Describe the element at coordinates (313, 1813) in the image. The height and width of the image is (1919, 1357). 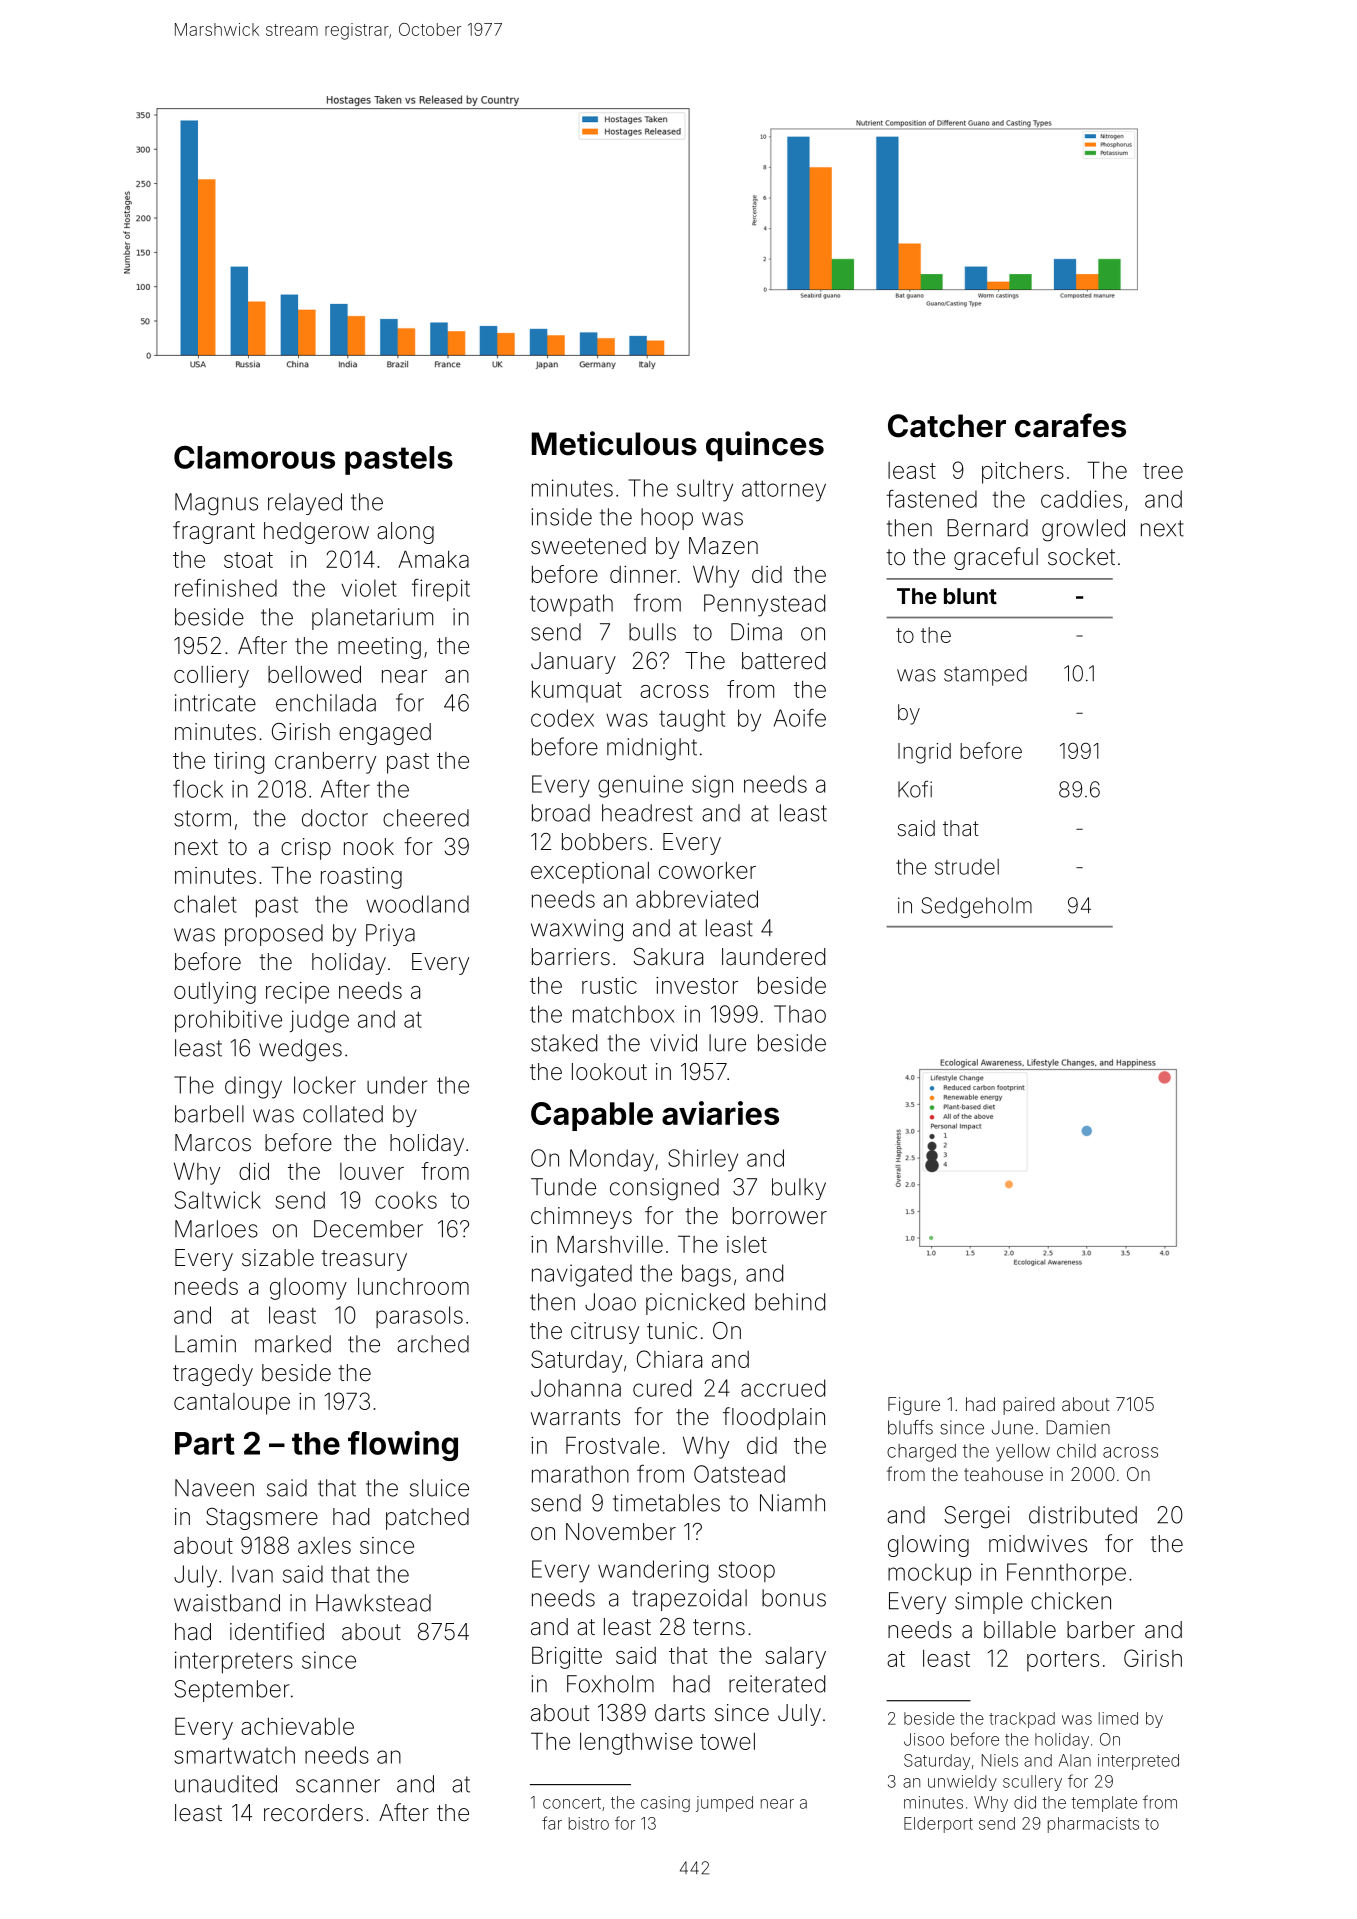
I see `recorders` at that location.
